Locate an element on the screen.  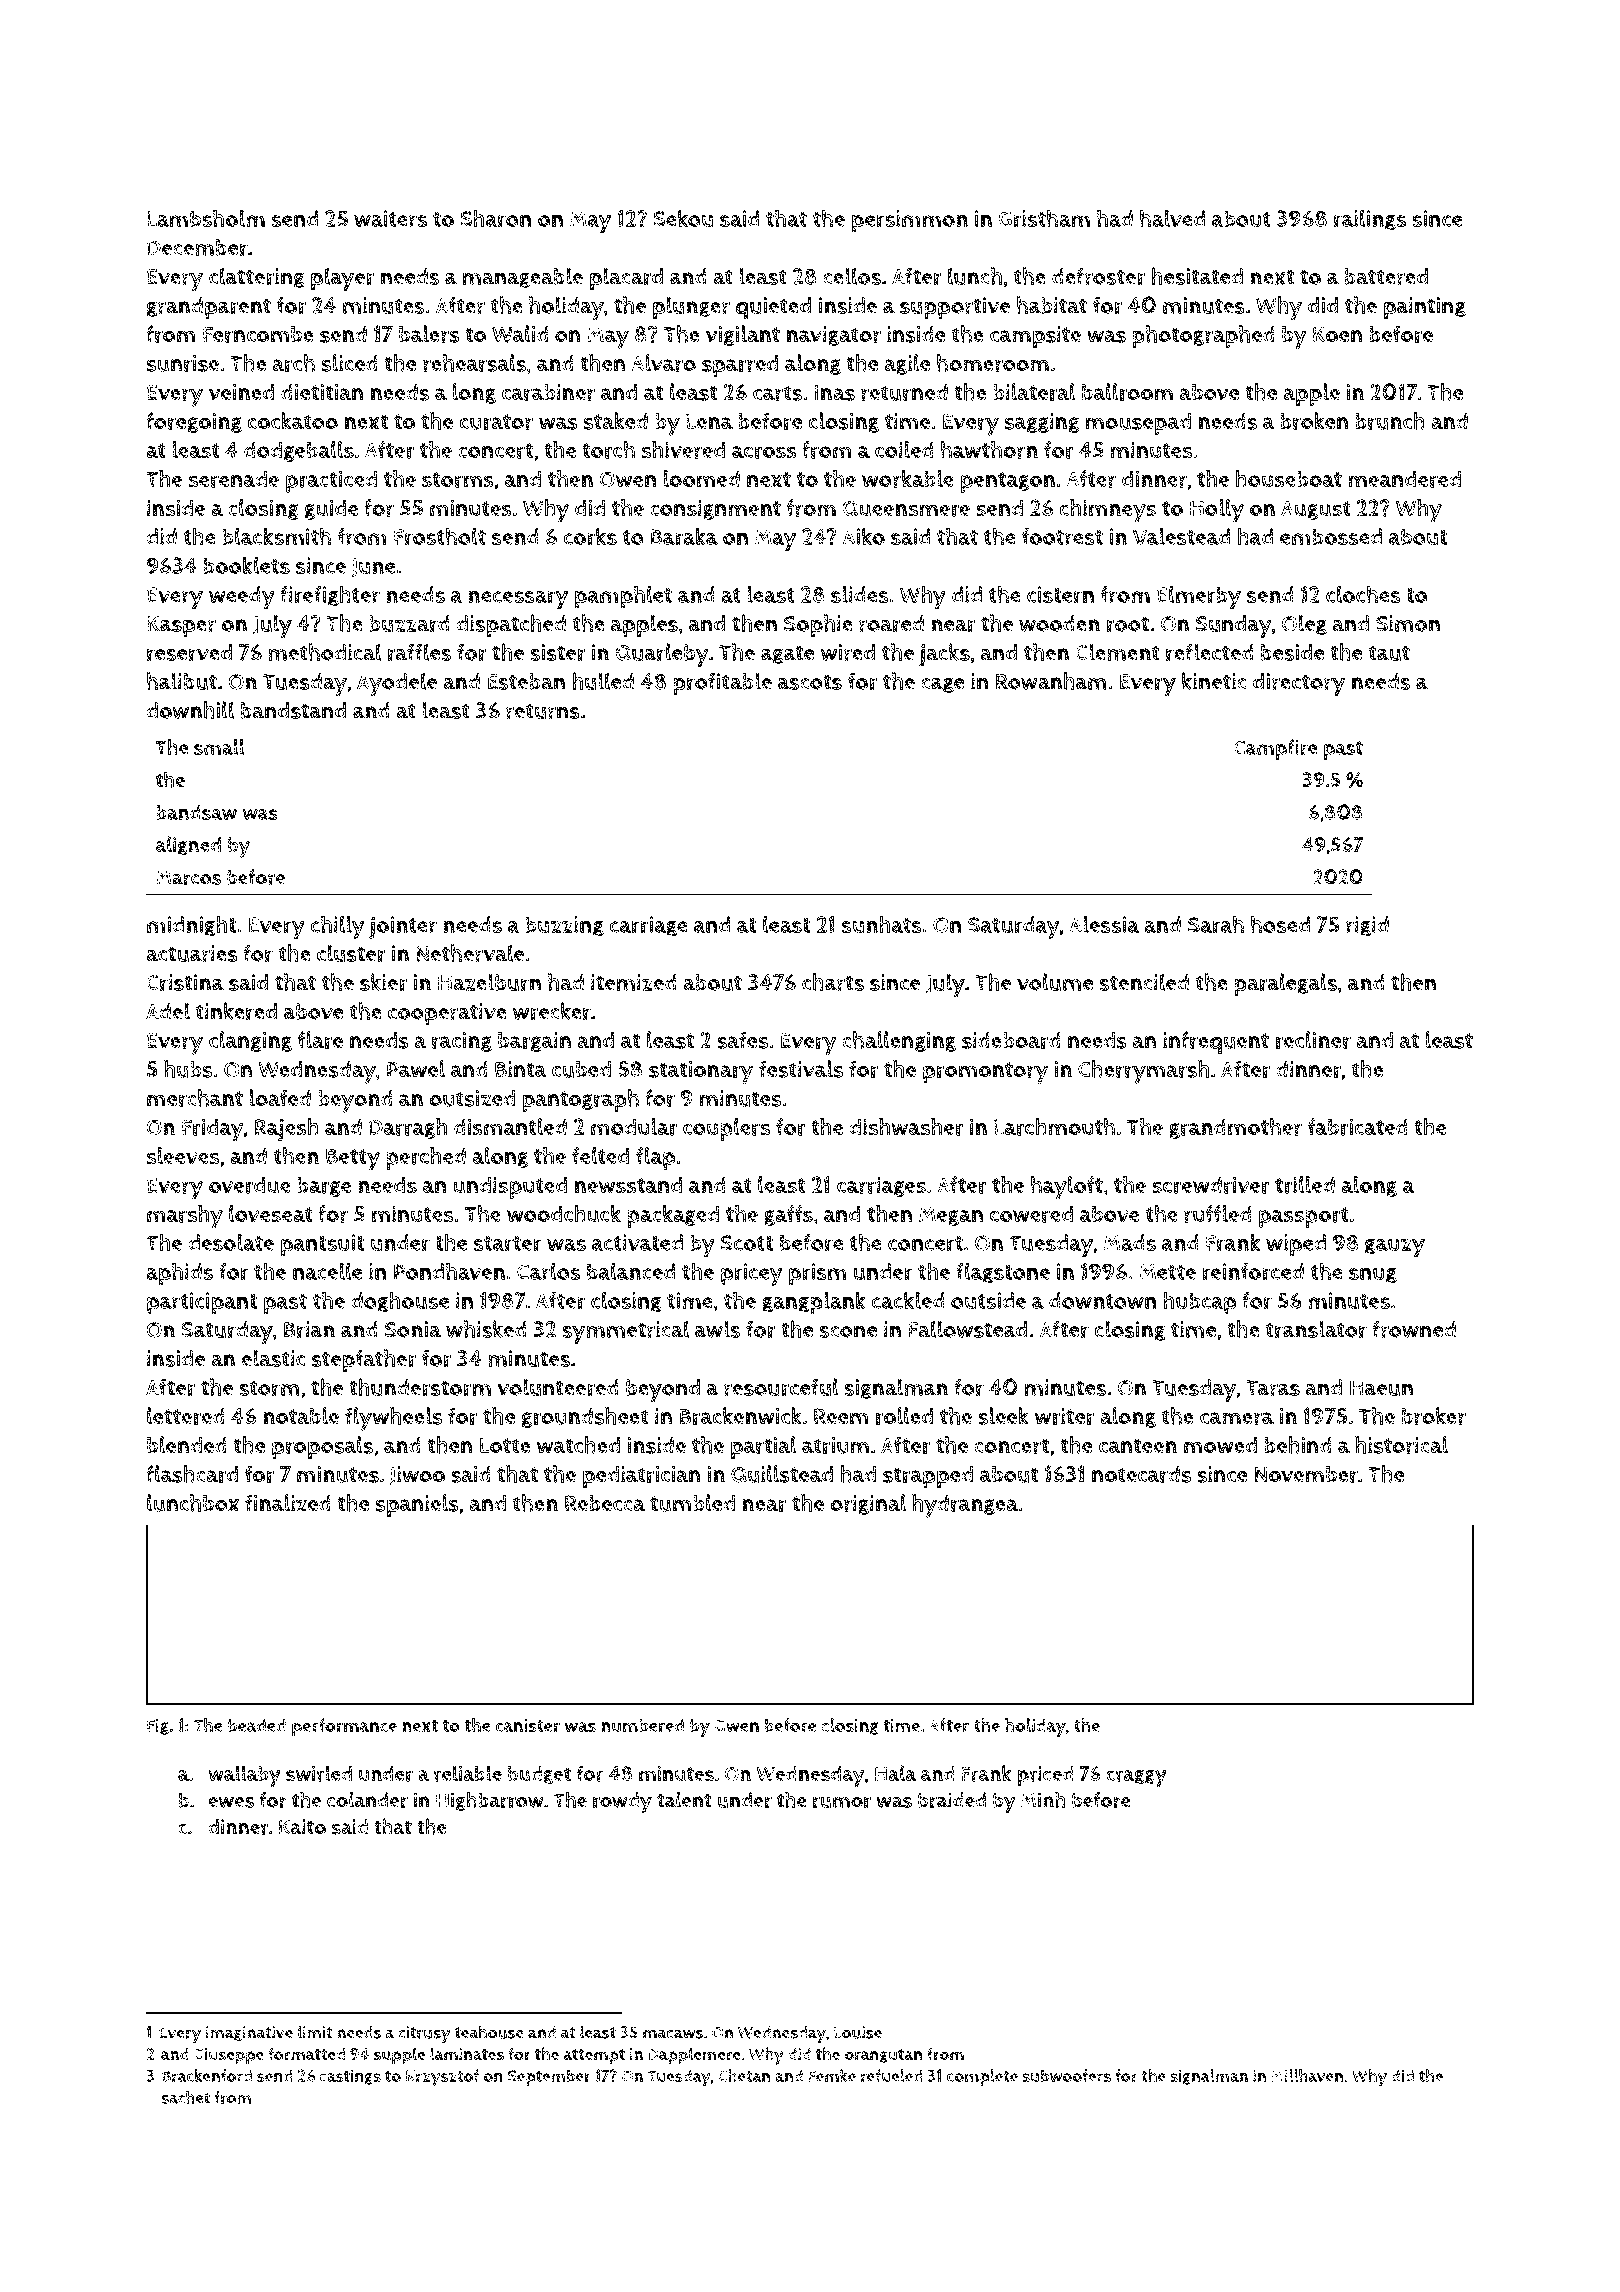
Femke is located at coordinates (832, 2075).
